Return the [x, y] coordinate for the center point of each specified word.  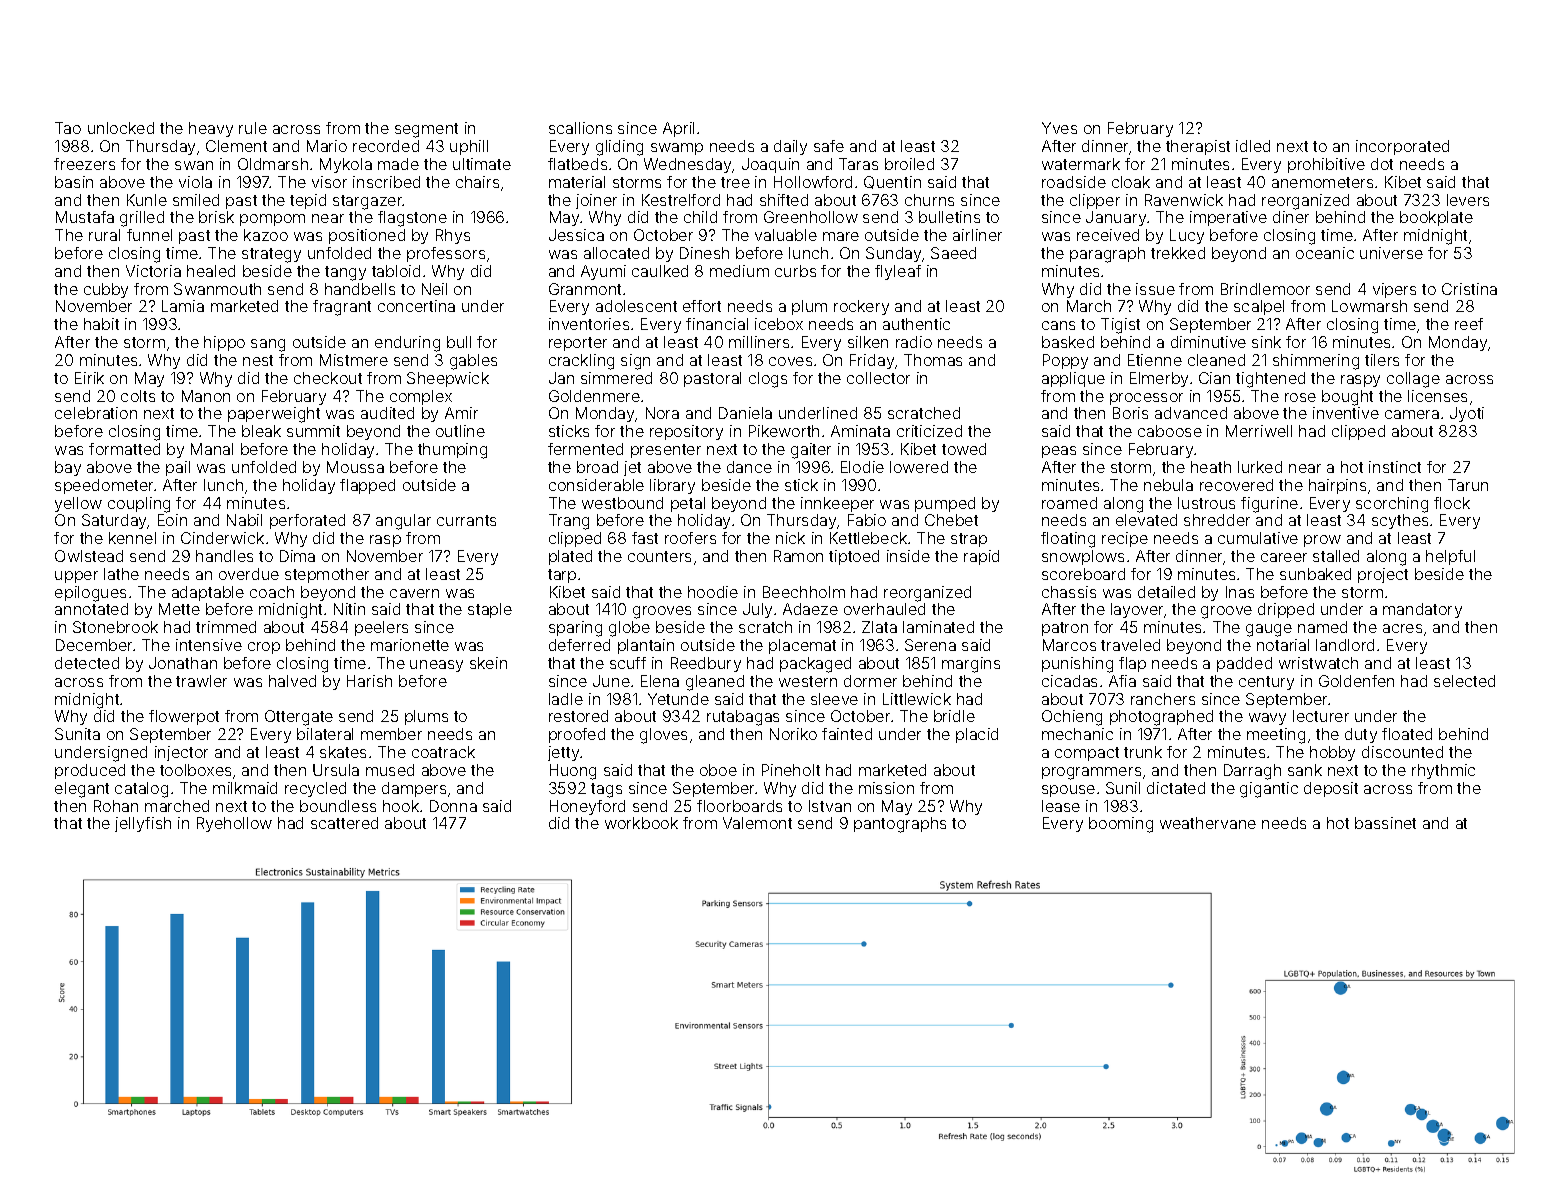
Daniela [745, 413]
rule [253, 128]
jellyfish [143, 824]
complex [421, 397]
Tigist [1120, 326]
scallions [580, 128]
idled [1253, 146]
